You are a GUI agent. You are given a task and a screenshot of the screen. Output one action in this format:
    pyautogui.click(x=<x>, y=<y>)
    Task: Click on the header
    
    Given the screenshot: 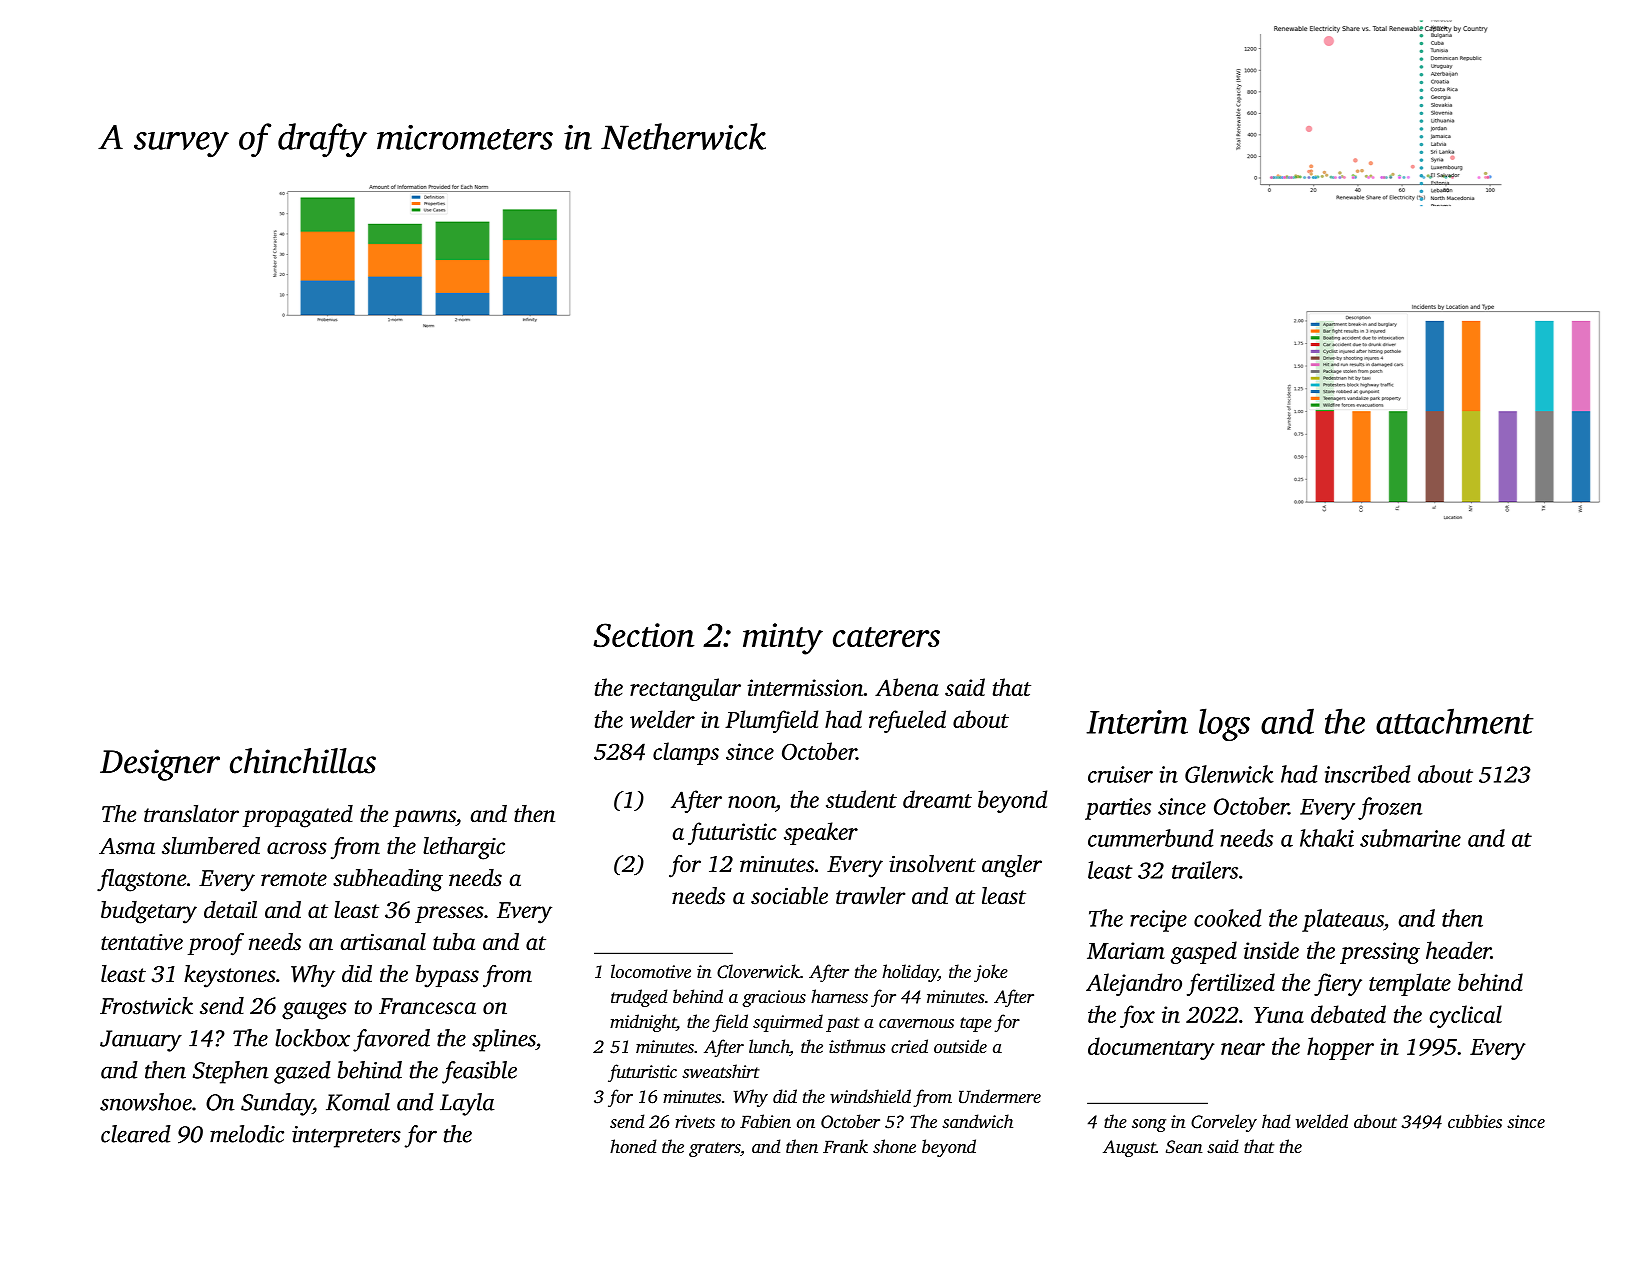 What is the action you would take?
    pyautogui.click(x=1458, y=950)
